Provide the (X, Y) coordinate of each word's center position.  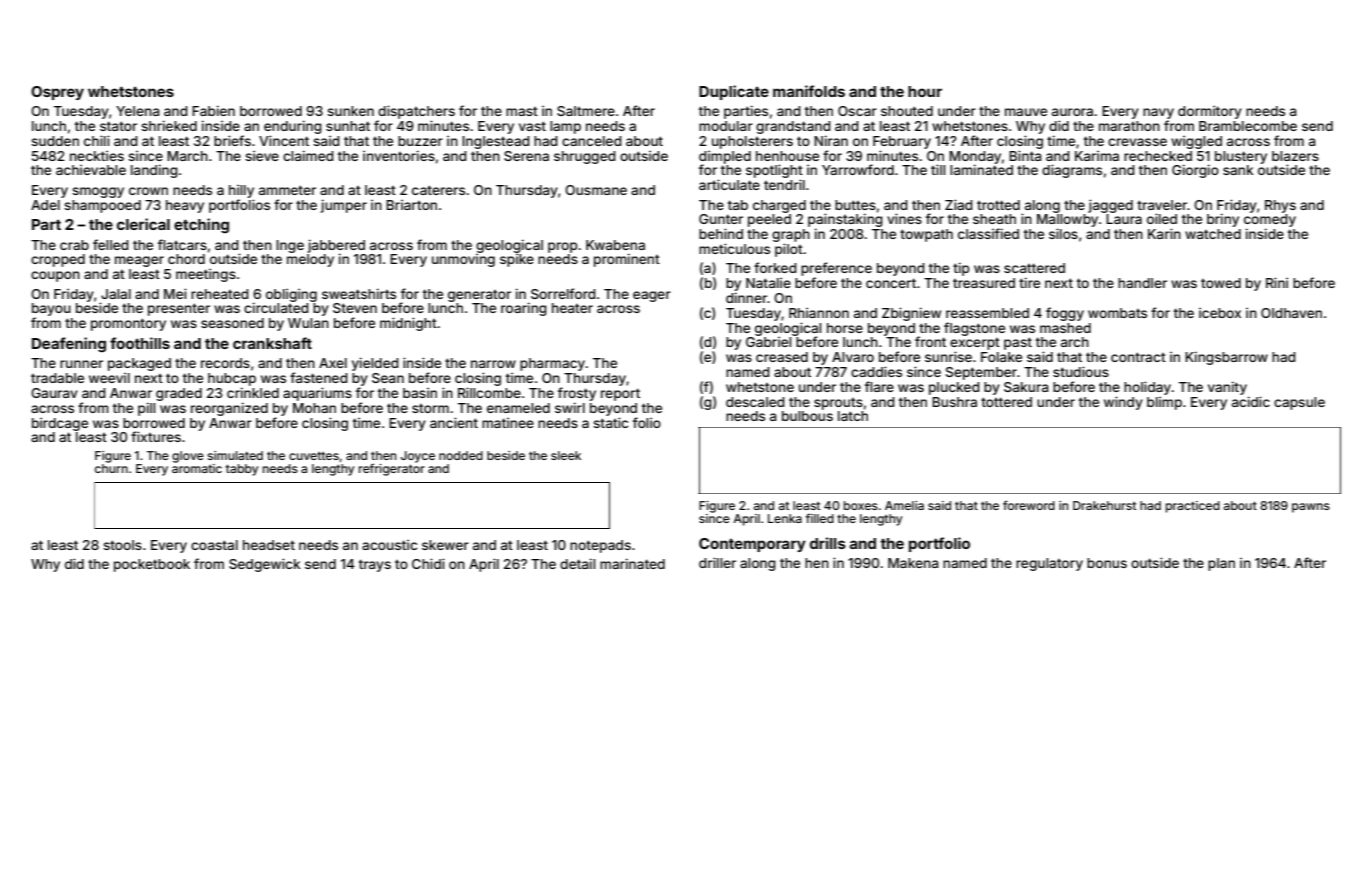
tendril (784, 184)
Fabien (213, 110)
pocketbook (152, 565)
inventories (399, 155)
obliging (291, 295)
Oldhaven (1291, 313)
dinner (746, 297)
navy (1158, 113)
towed (1221, 283)
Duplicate (734, 92)
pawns (1311, 508)
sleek (566, 455)
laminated (981, 169)
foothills (140, 343)
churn (111, 468)
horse (845, 328)
